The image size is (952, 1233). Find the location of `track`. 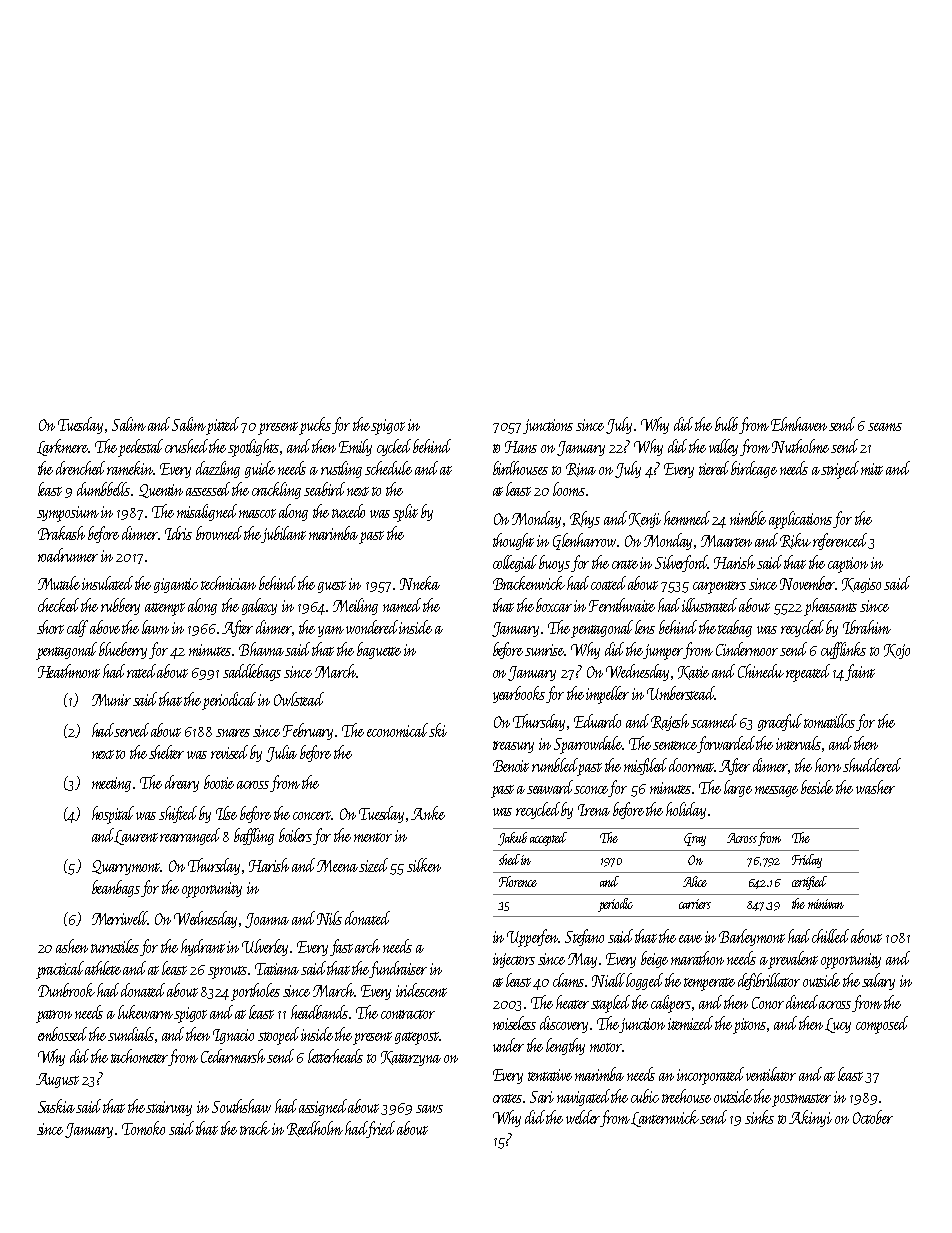

track is located at coordinates (255, 1128).
